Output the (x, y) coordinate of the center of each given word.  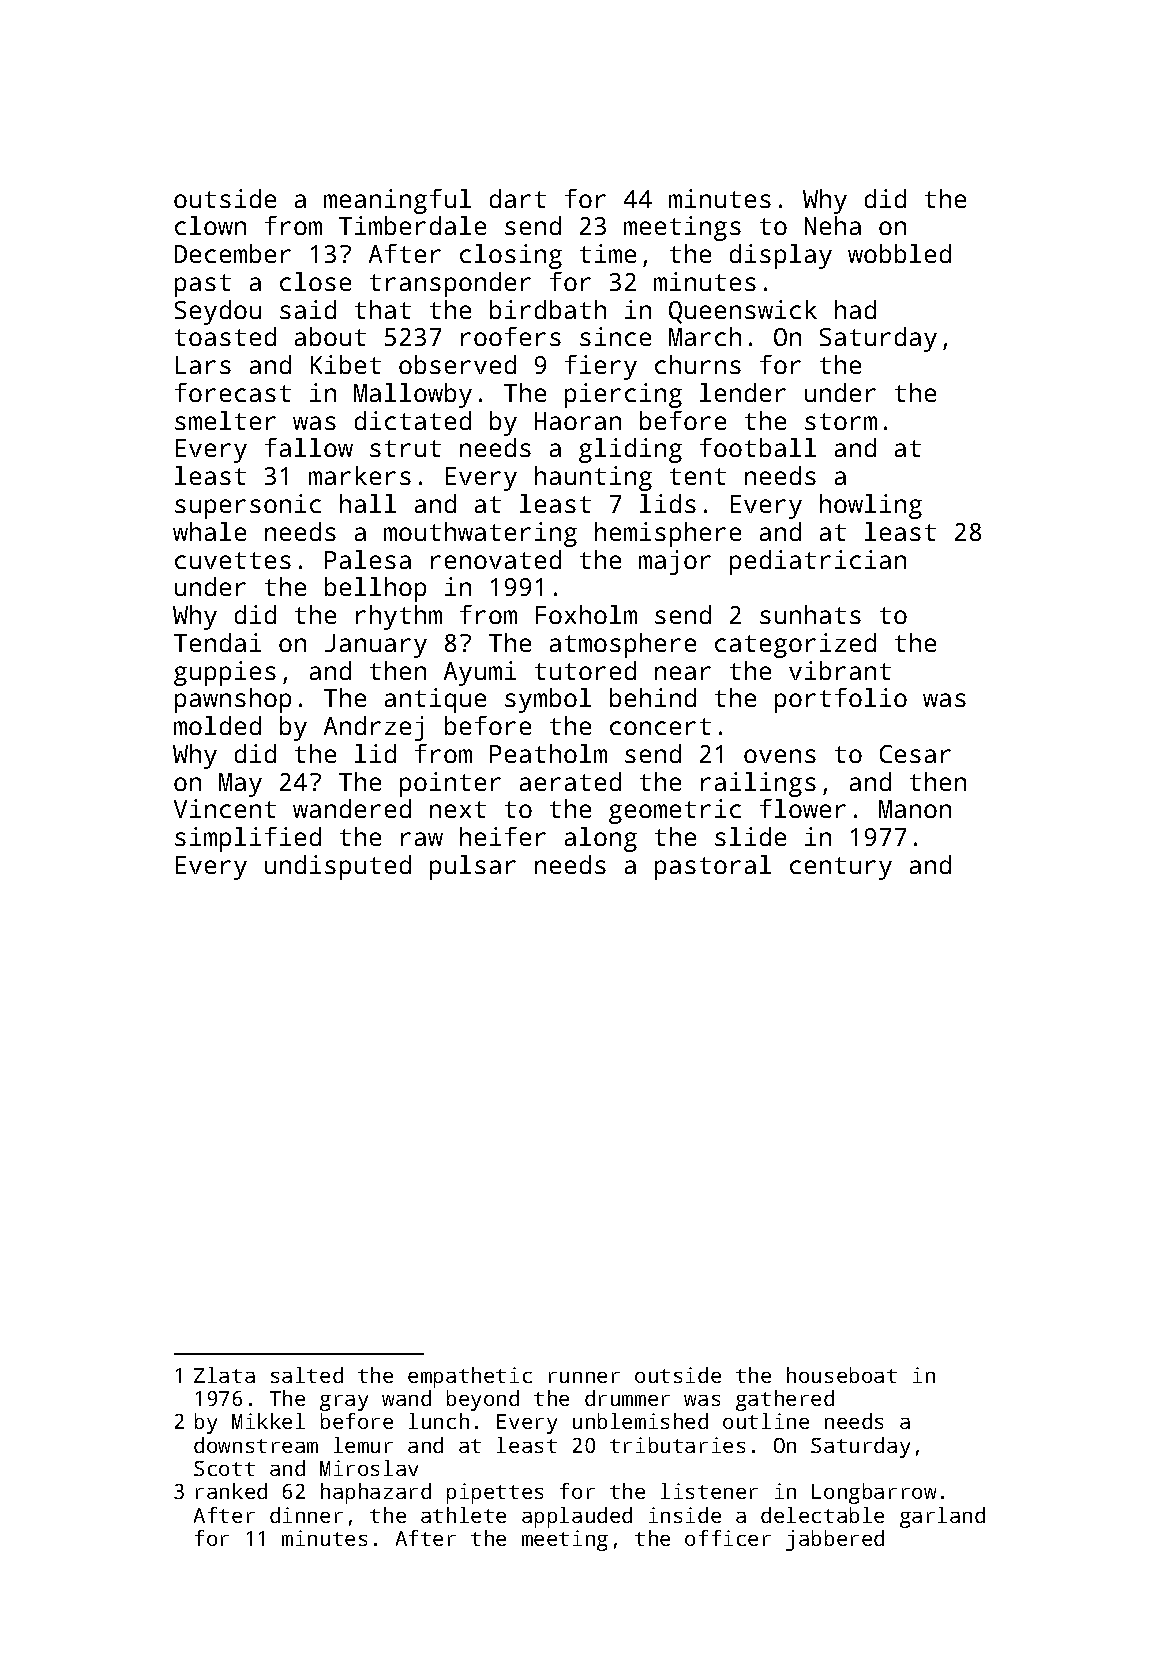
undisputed (338, 867)
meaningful (397, 201)
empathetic (470, 1377)
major (675, 562)
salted (307, 1375)
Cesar (915, 754)
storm (841, 421)
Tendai (217, 642)
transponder (450, 284)
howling (871, 506)
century (841, 868)
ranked (231, 1491)
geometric (675, 811)
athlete (463, 1515)
